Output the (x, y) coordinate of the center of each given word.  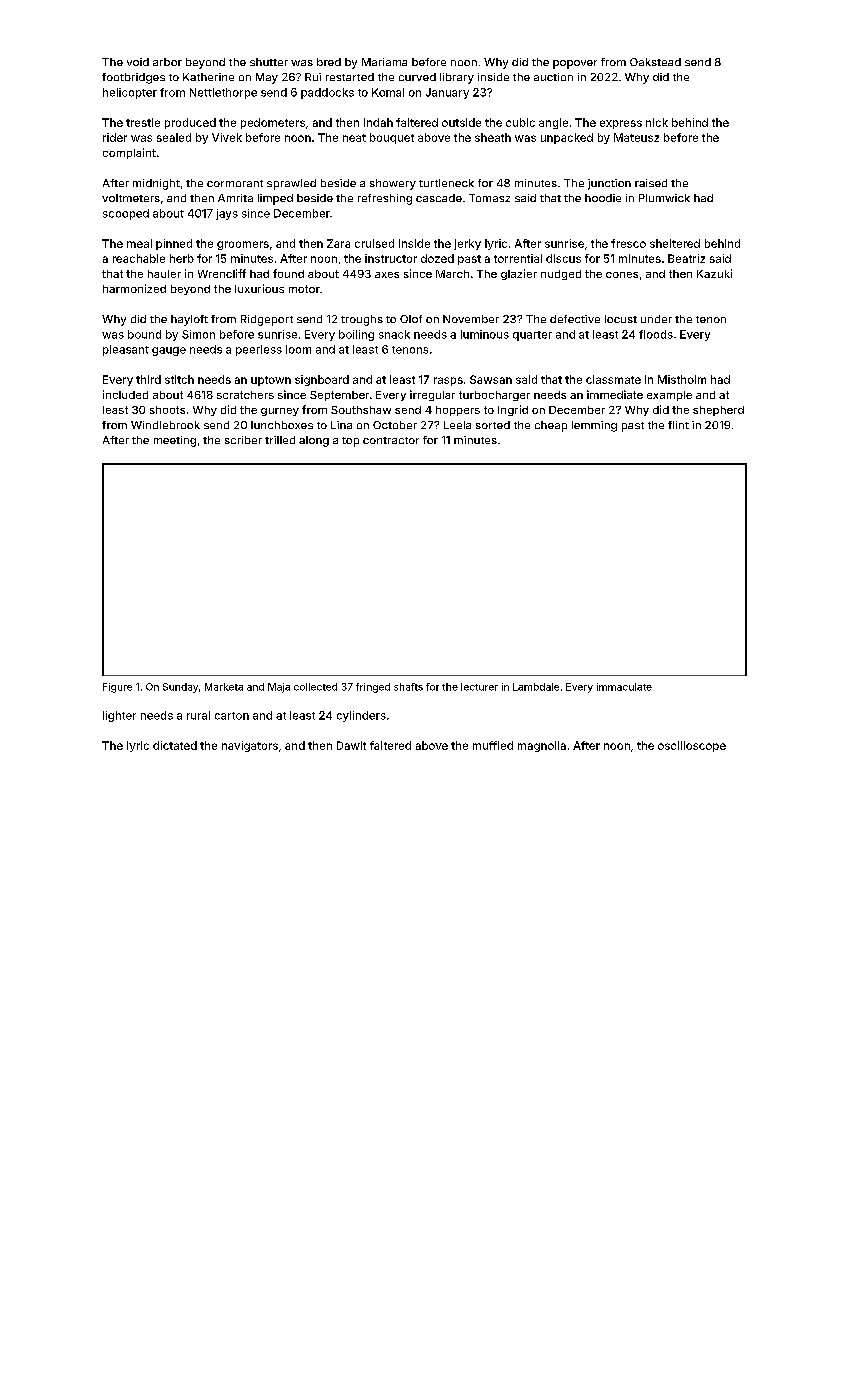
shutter (269, 62)
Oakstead (655, 62)
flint (678, 425)
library (457, 78)
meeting (175, 441)
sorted (493, 425)
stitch (179, 379)
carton (232, 716)
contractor (391, 440)
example (669, 396)
